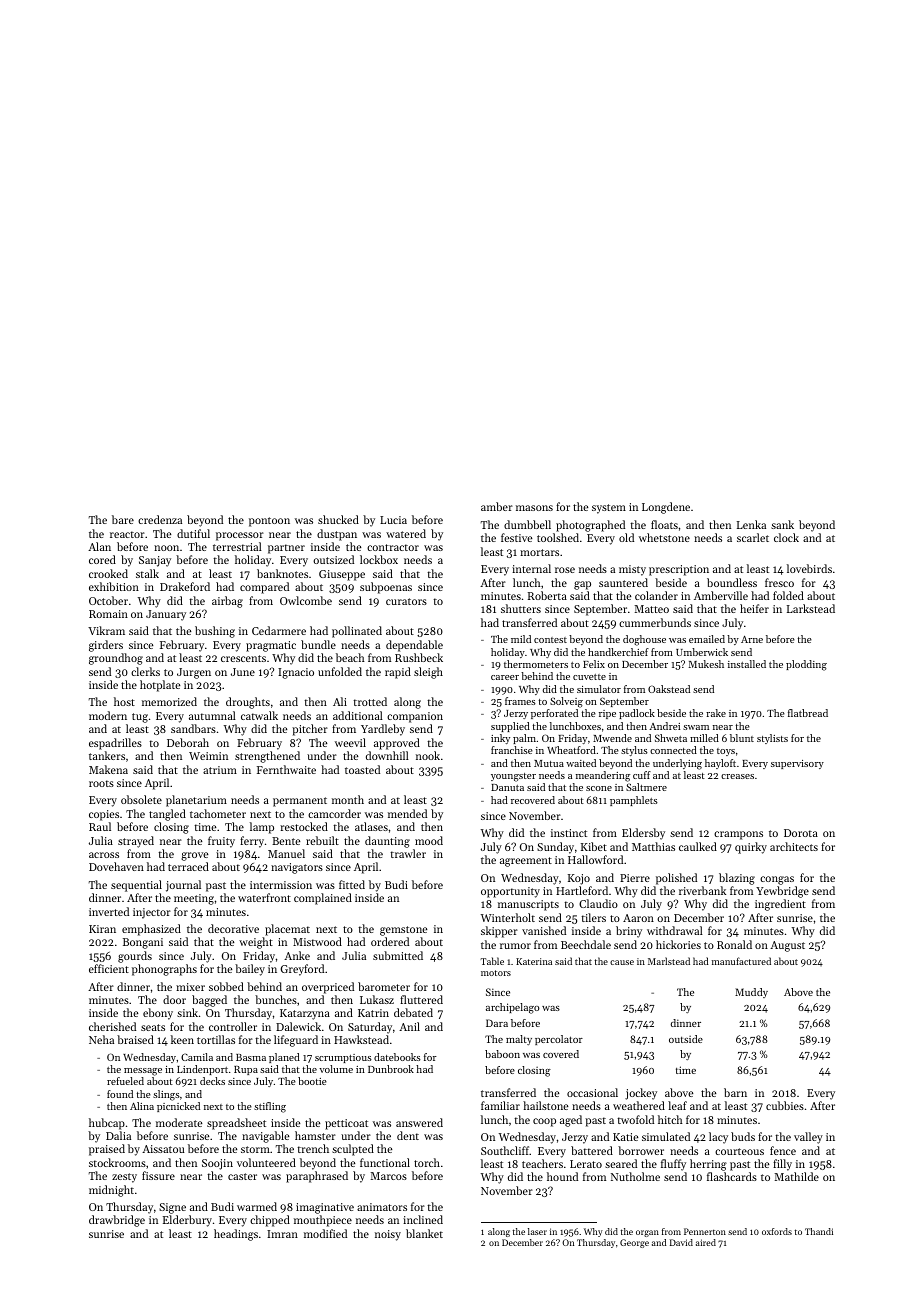  What do you see at coordinates (136, 886) in the screenshot?
I see `sequential` at bounding box center [136, 886].
